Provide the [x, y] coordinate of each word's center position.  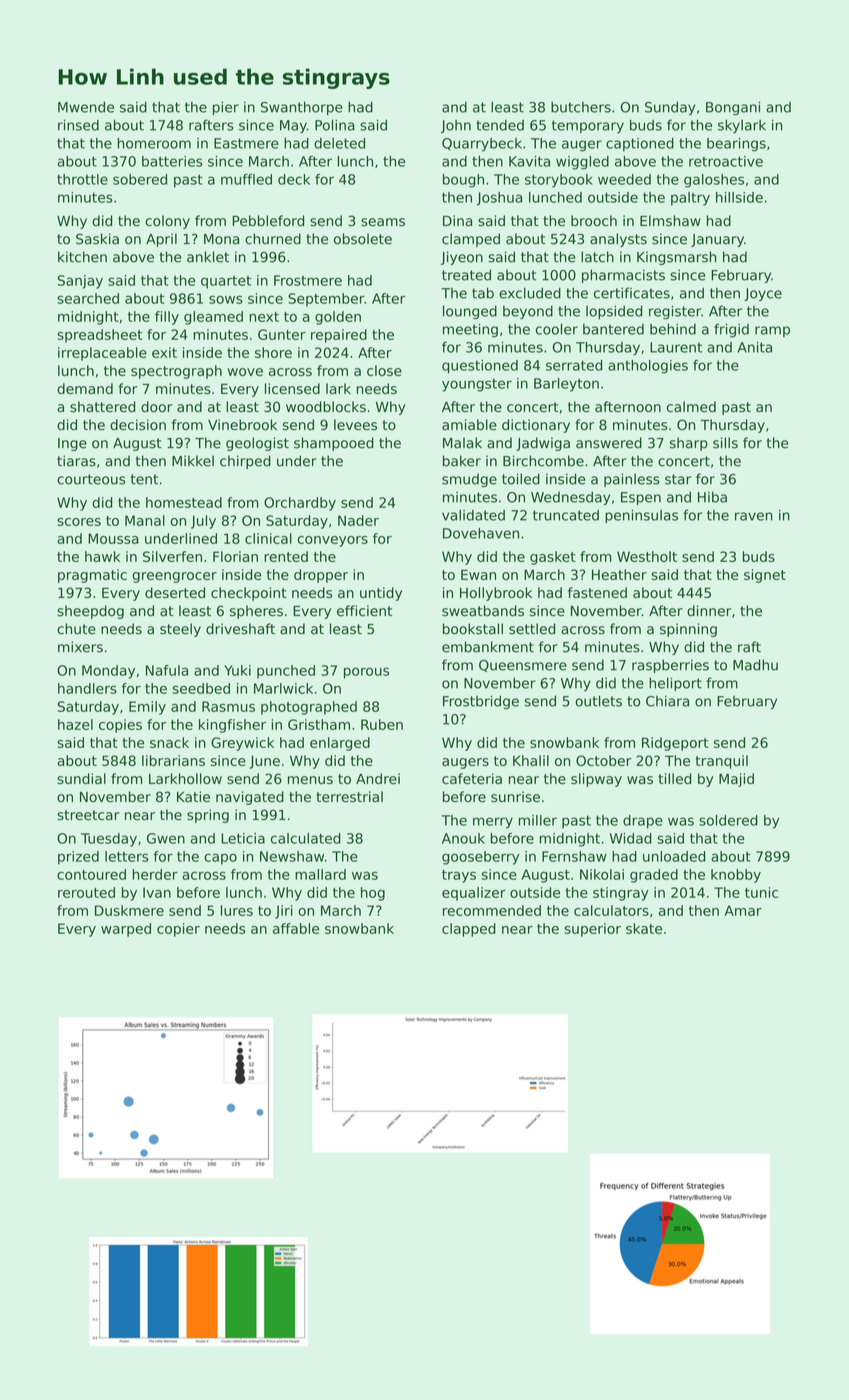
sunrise [515, 797]
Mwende [86, 107]
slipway [596, 780]
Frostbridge [481, 702]
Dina [457, 221]
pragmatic [92, 576]
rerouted [86, 892]
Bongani [733, 108]
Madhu [755, 665]
